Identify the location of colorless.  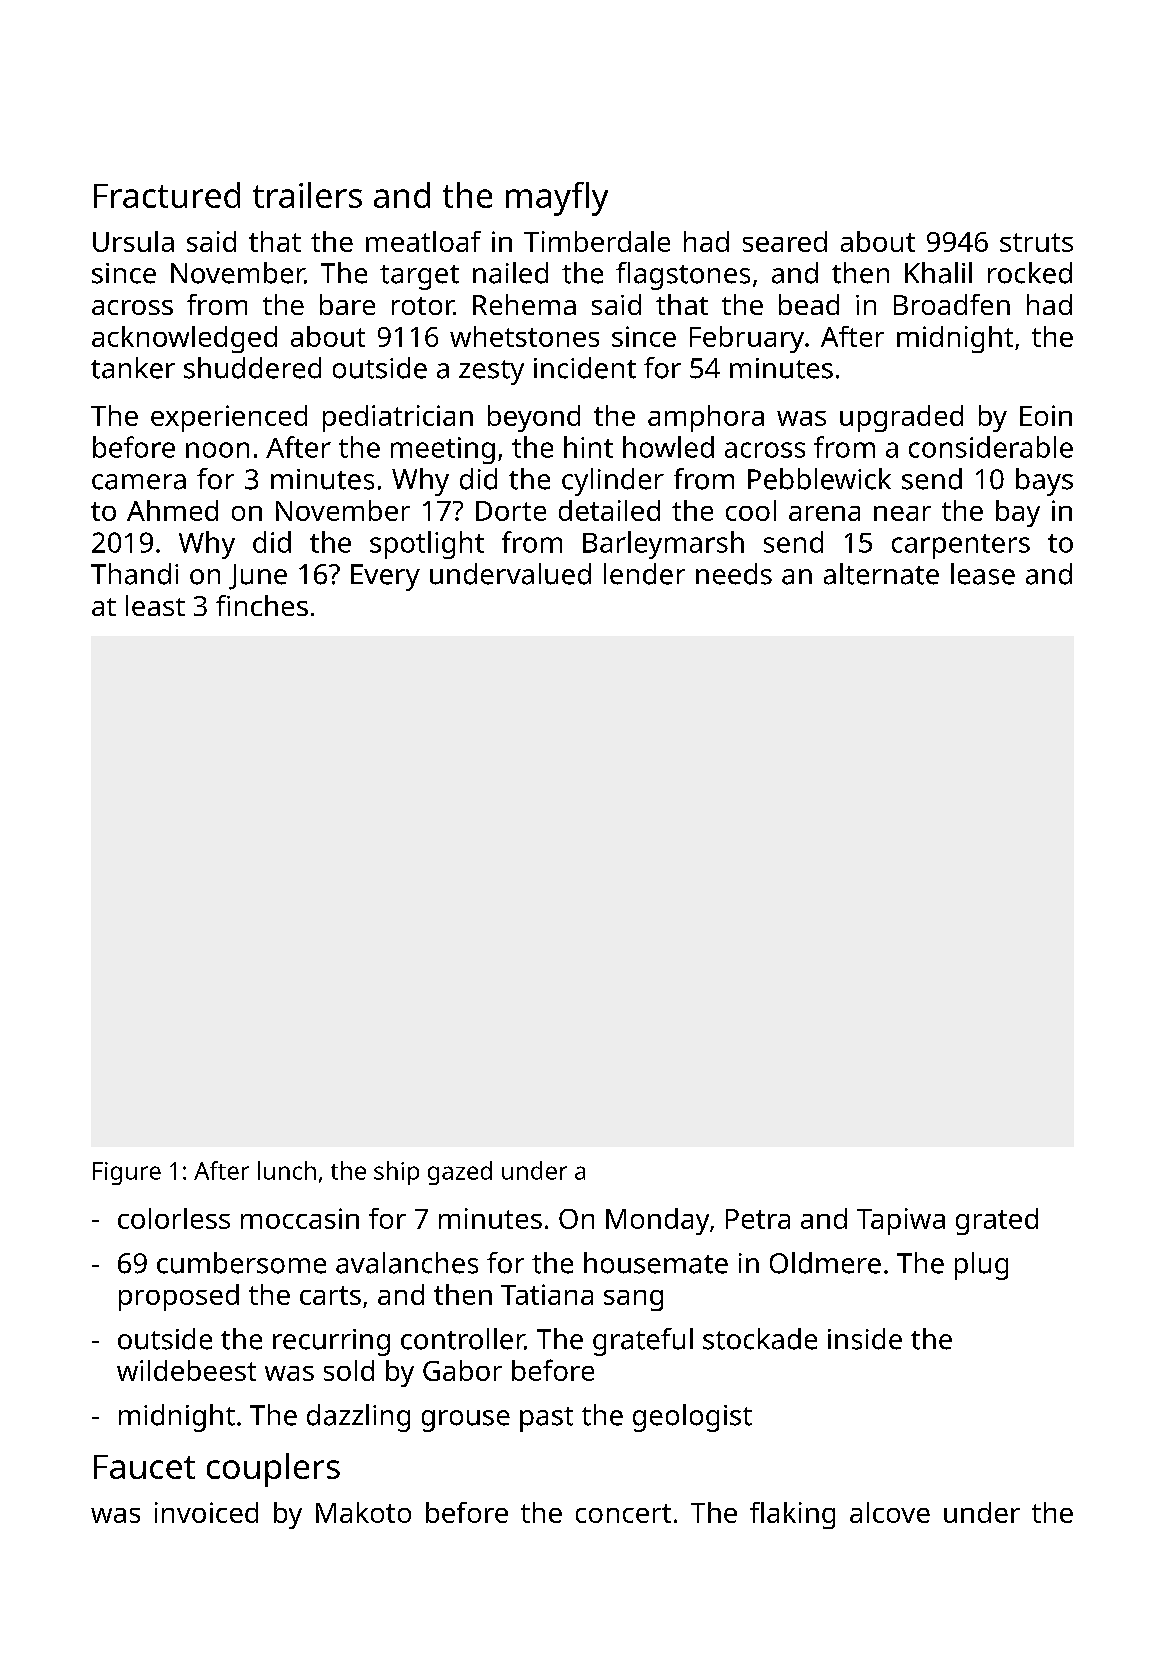
(174, 1218).
